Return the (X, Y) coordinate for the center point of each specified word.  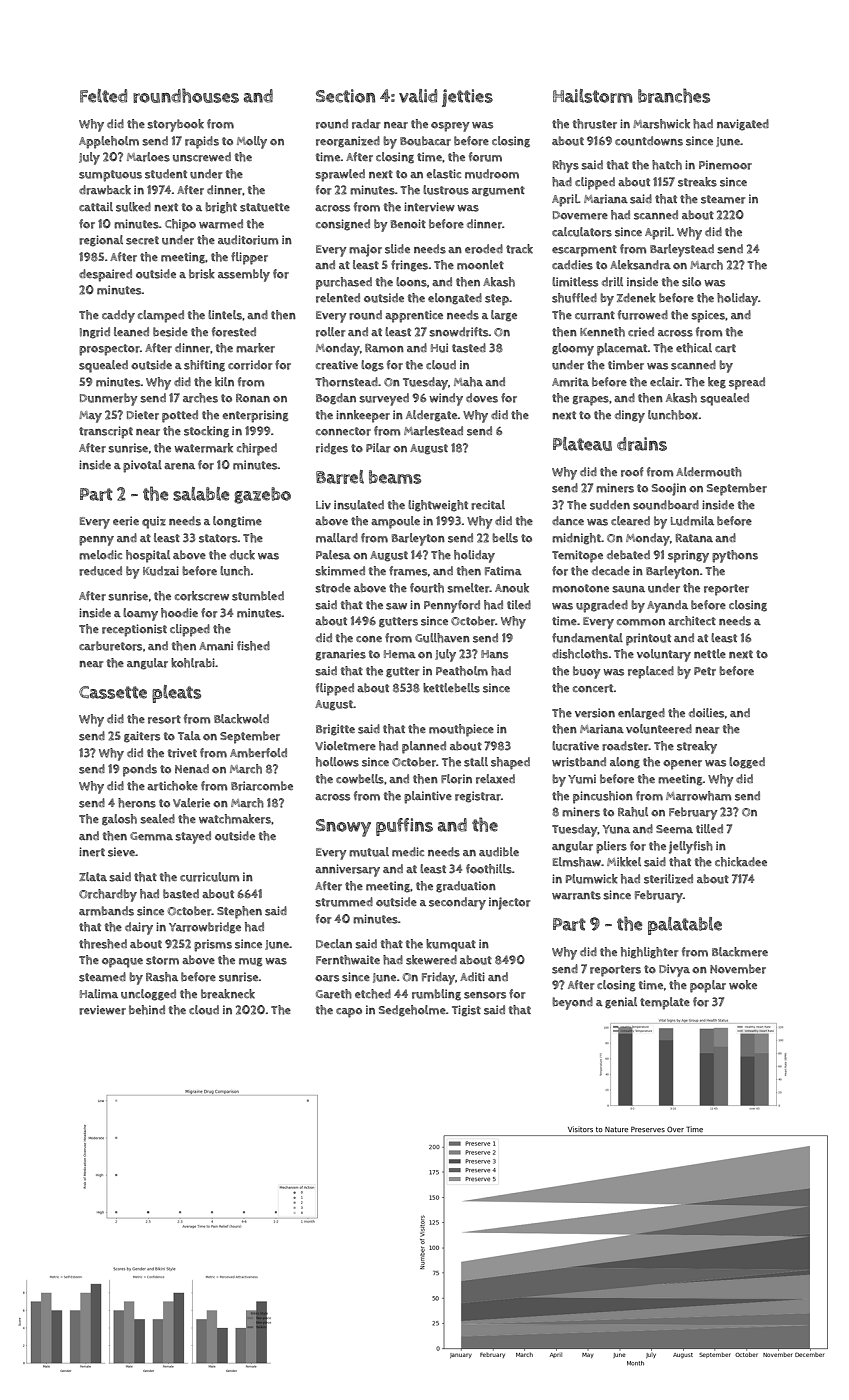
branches (674, 95)
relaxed (495, 779)
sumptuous (110, 176)
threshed (103, 944)
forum (485, 157)
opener (682, 765)
